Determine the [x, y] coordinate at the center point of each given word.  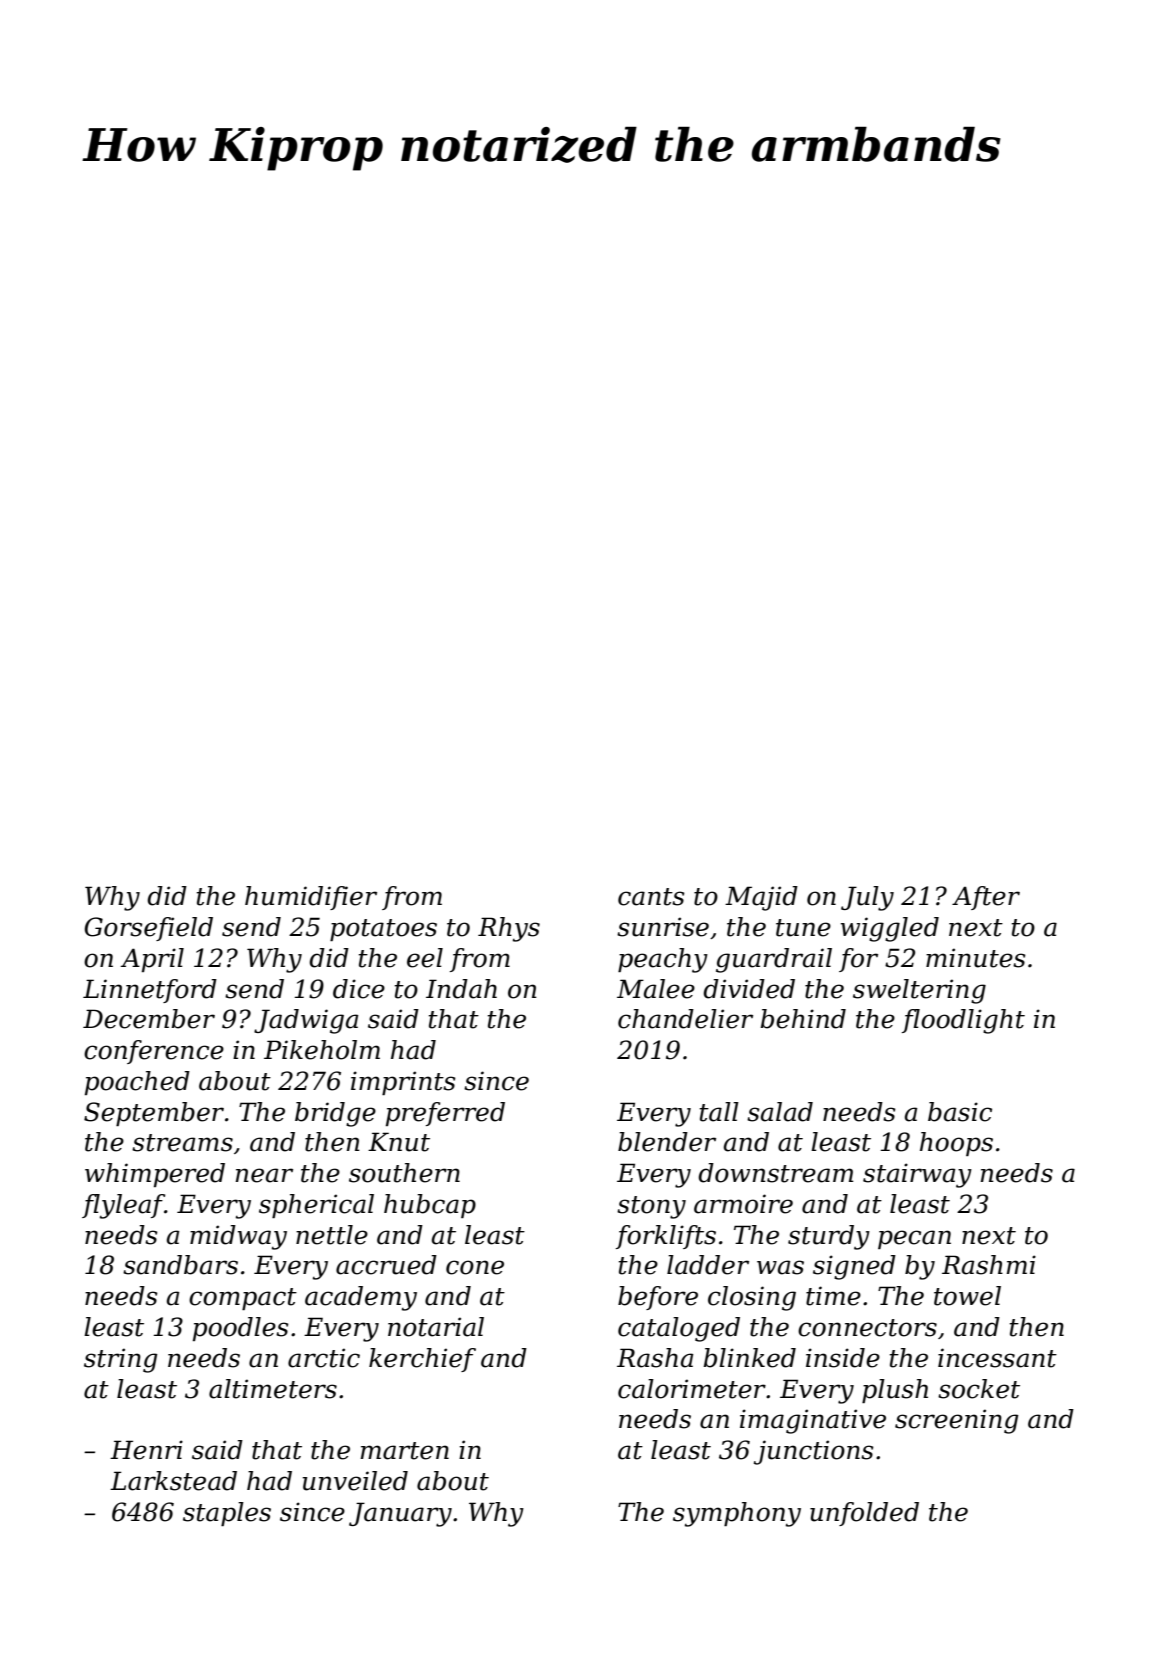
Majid [761, 898]
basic [960, 1112]
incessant [997, 1358]
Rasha [655, 1358]
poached [137, 1083]
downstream [775, 1173]
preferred [445, 1114]
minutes [976, 958]
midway [238, 1237]
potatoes [383, 930]
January [400, 1514]
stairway [917, 1175]
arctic [324, 1358]
